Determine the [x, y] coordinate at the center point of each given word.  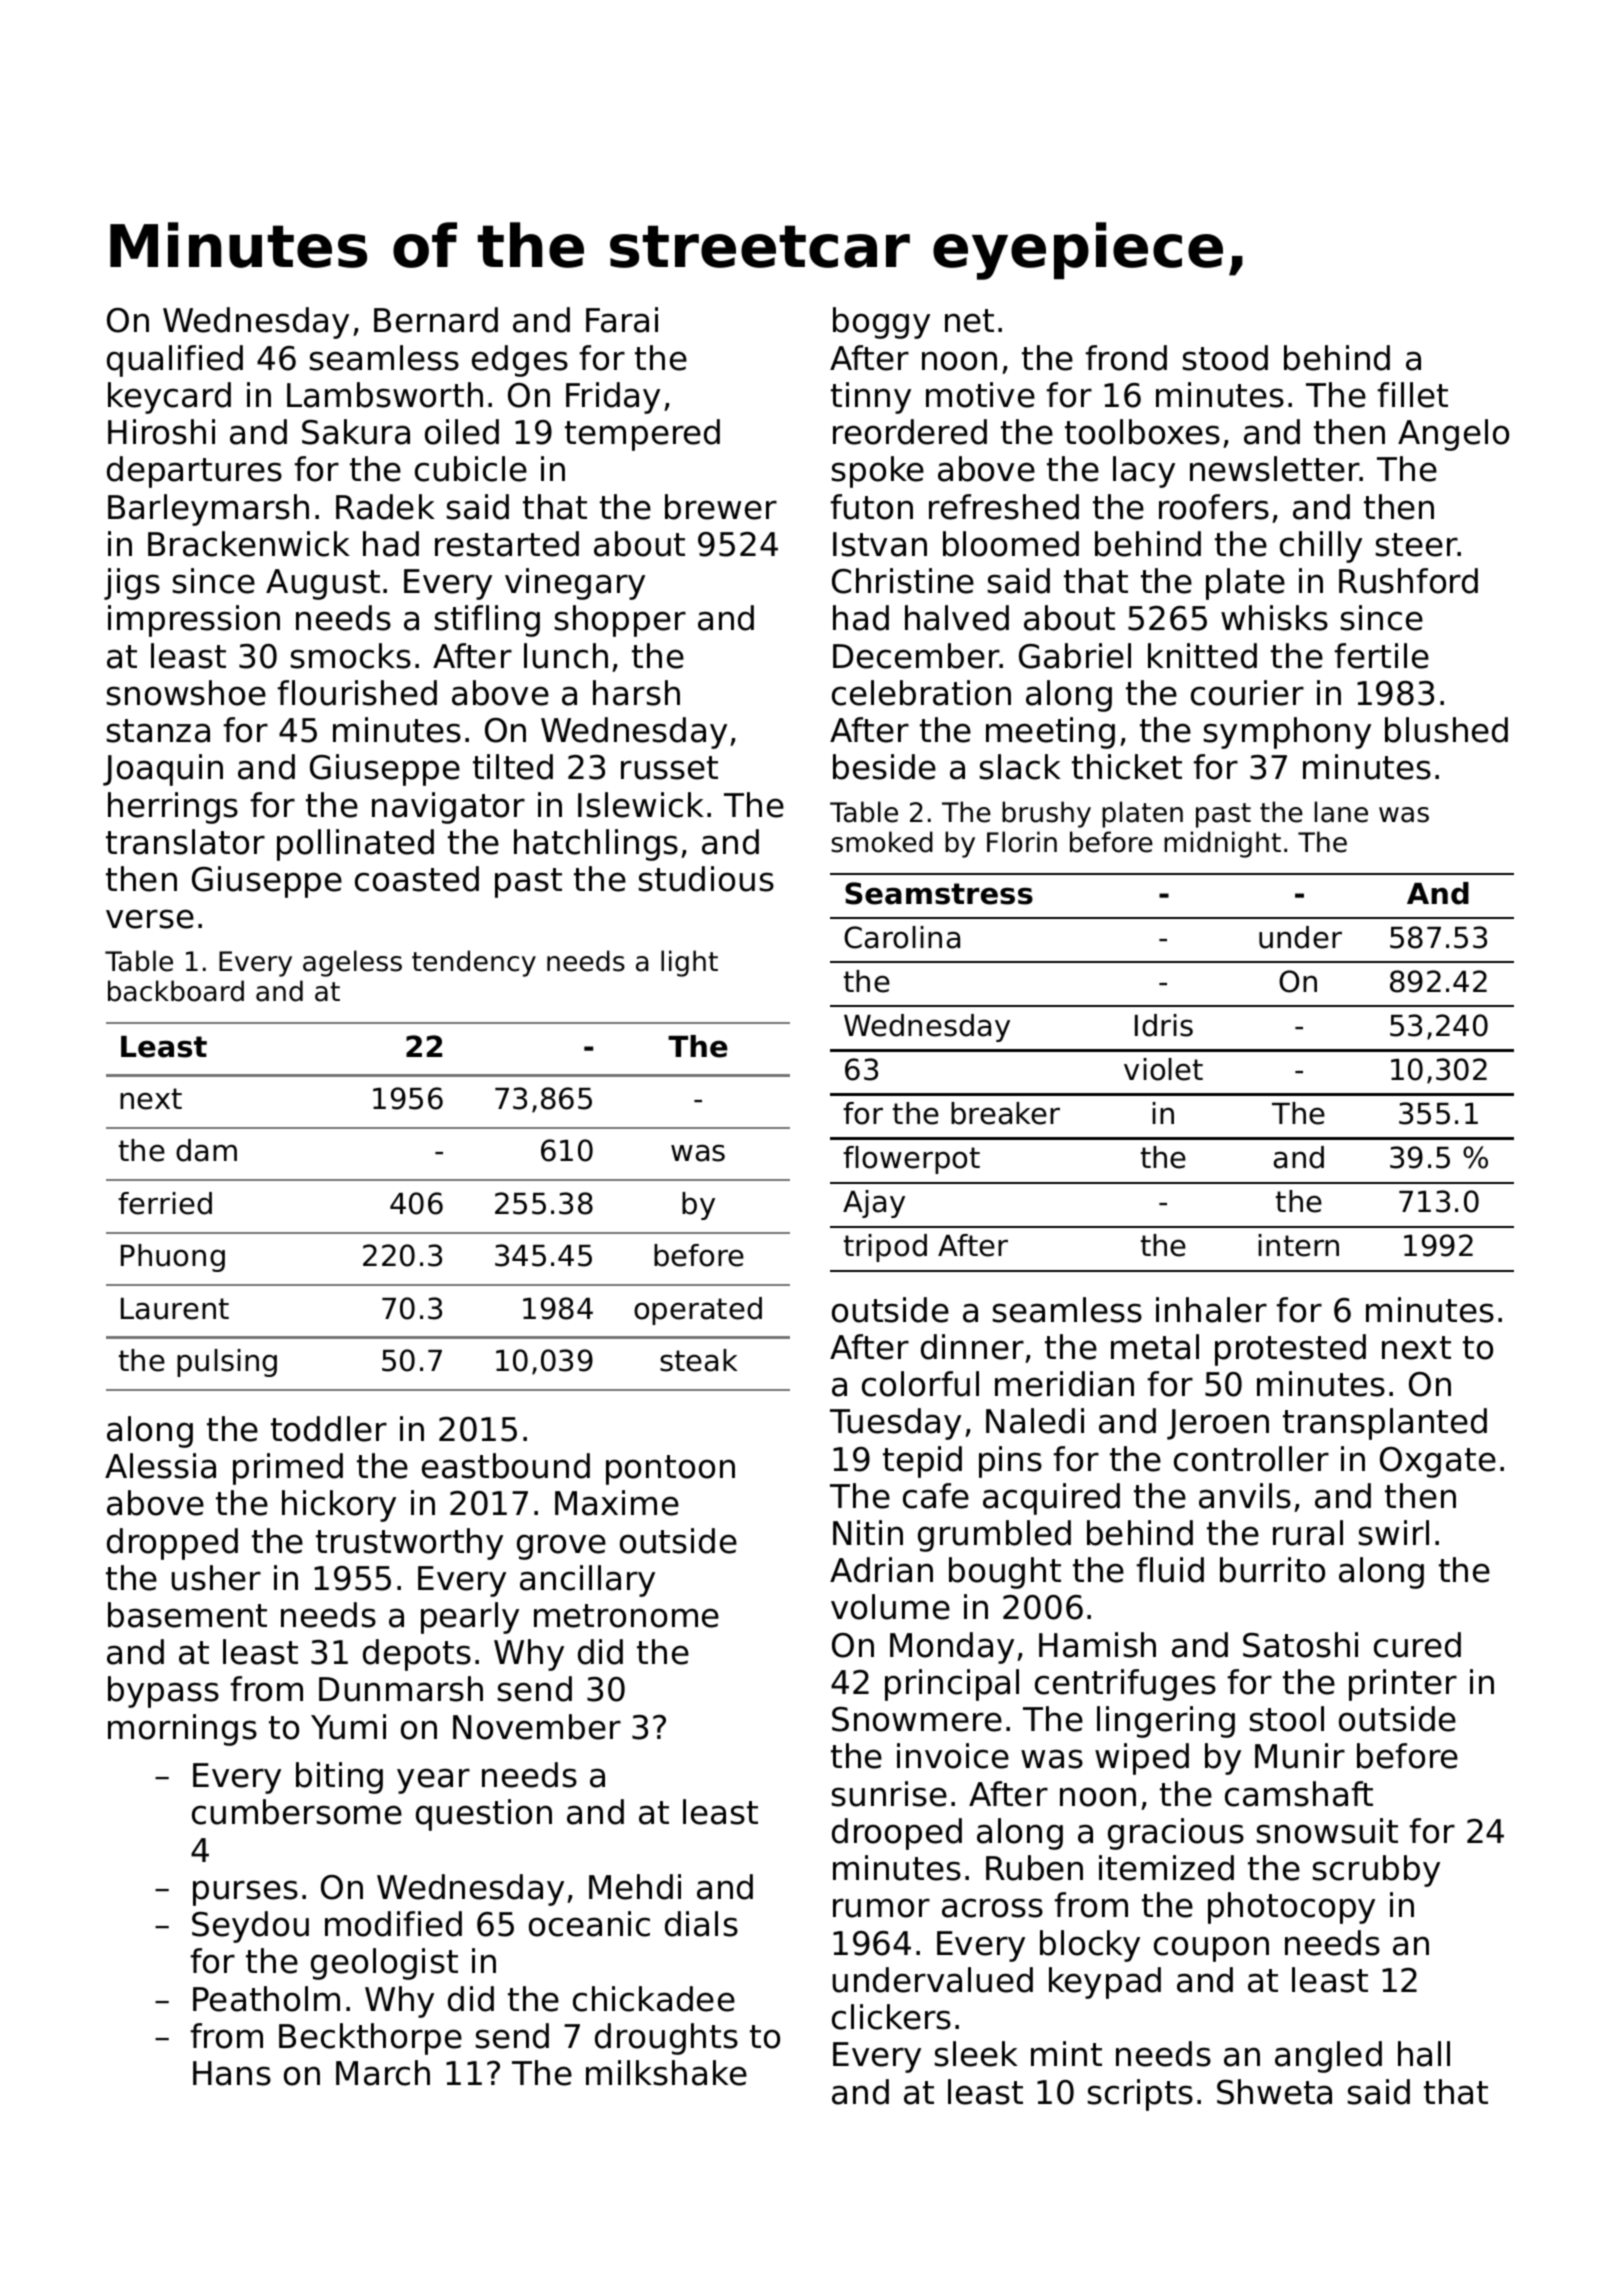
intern [1298, 1245]
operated [698, 1311]
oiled [462, 432]
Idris [1164, 1025]
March [383, 2073]
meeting [1050, 733]
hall [1424, 2054]
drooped [897, 1834]
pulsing [227, 1363]
